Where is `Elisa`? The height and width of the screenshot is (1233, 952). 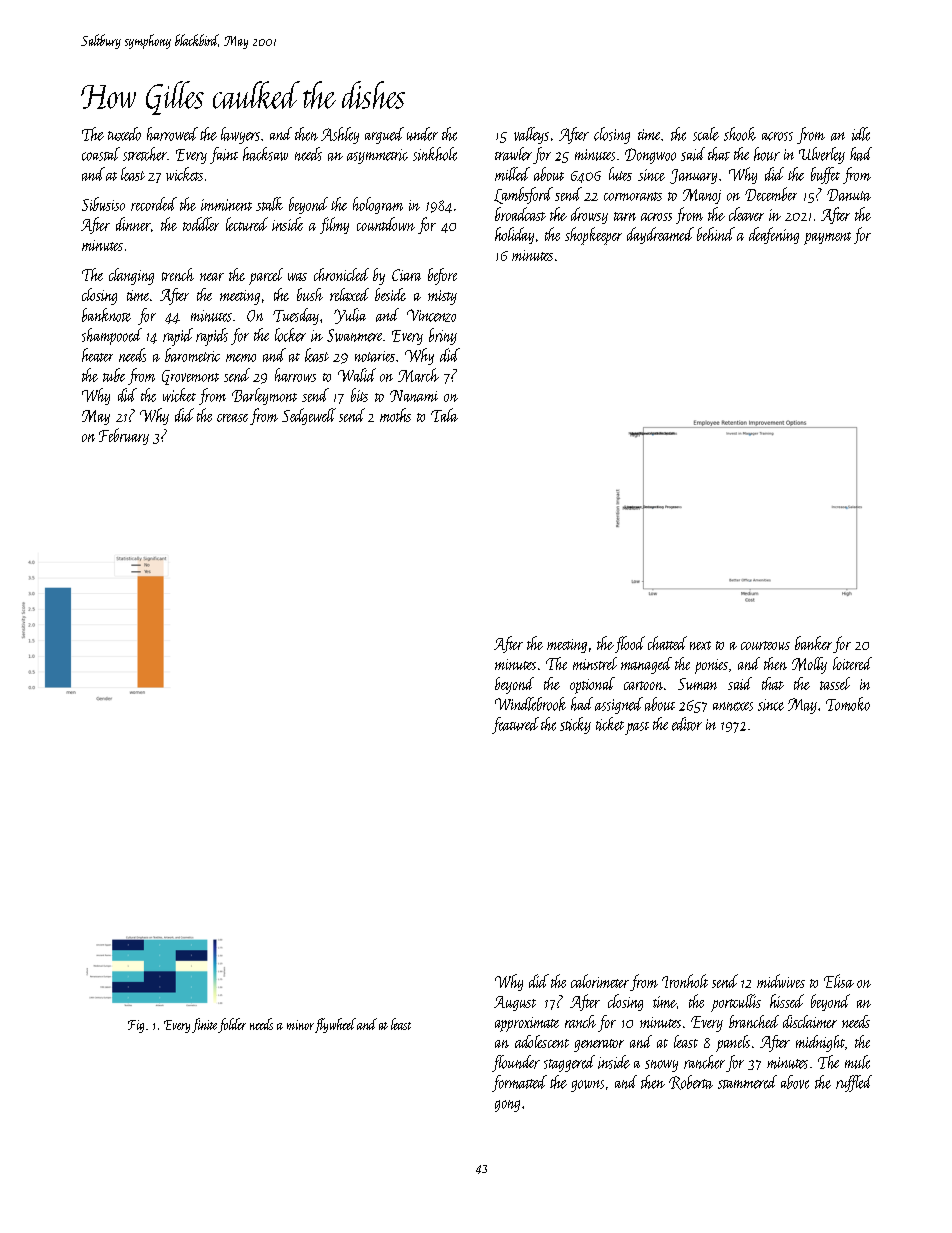
Elisa is located at coordinates (839, 981).
